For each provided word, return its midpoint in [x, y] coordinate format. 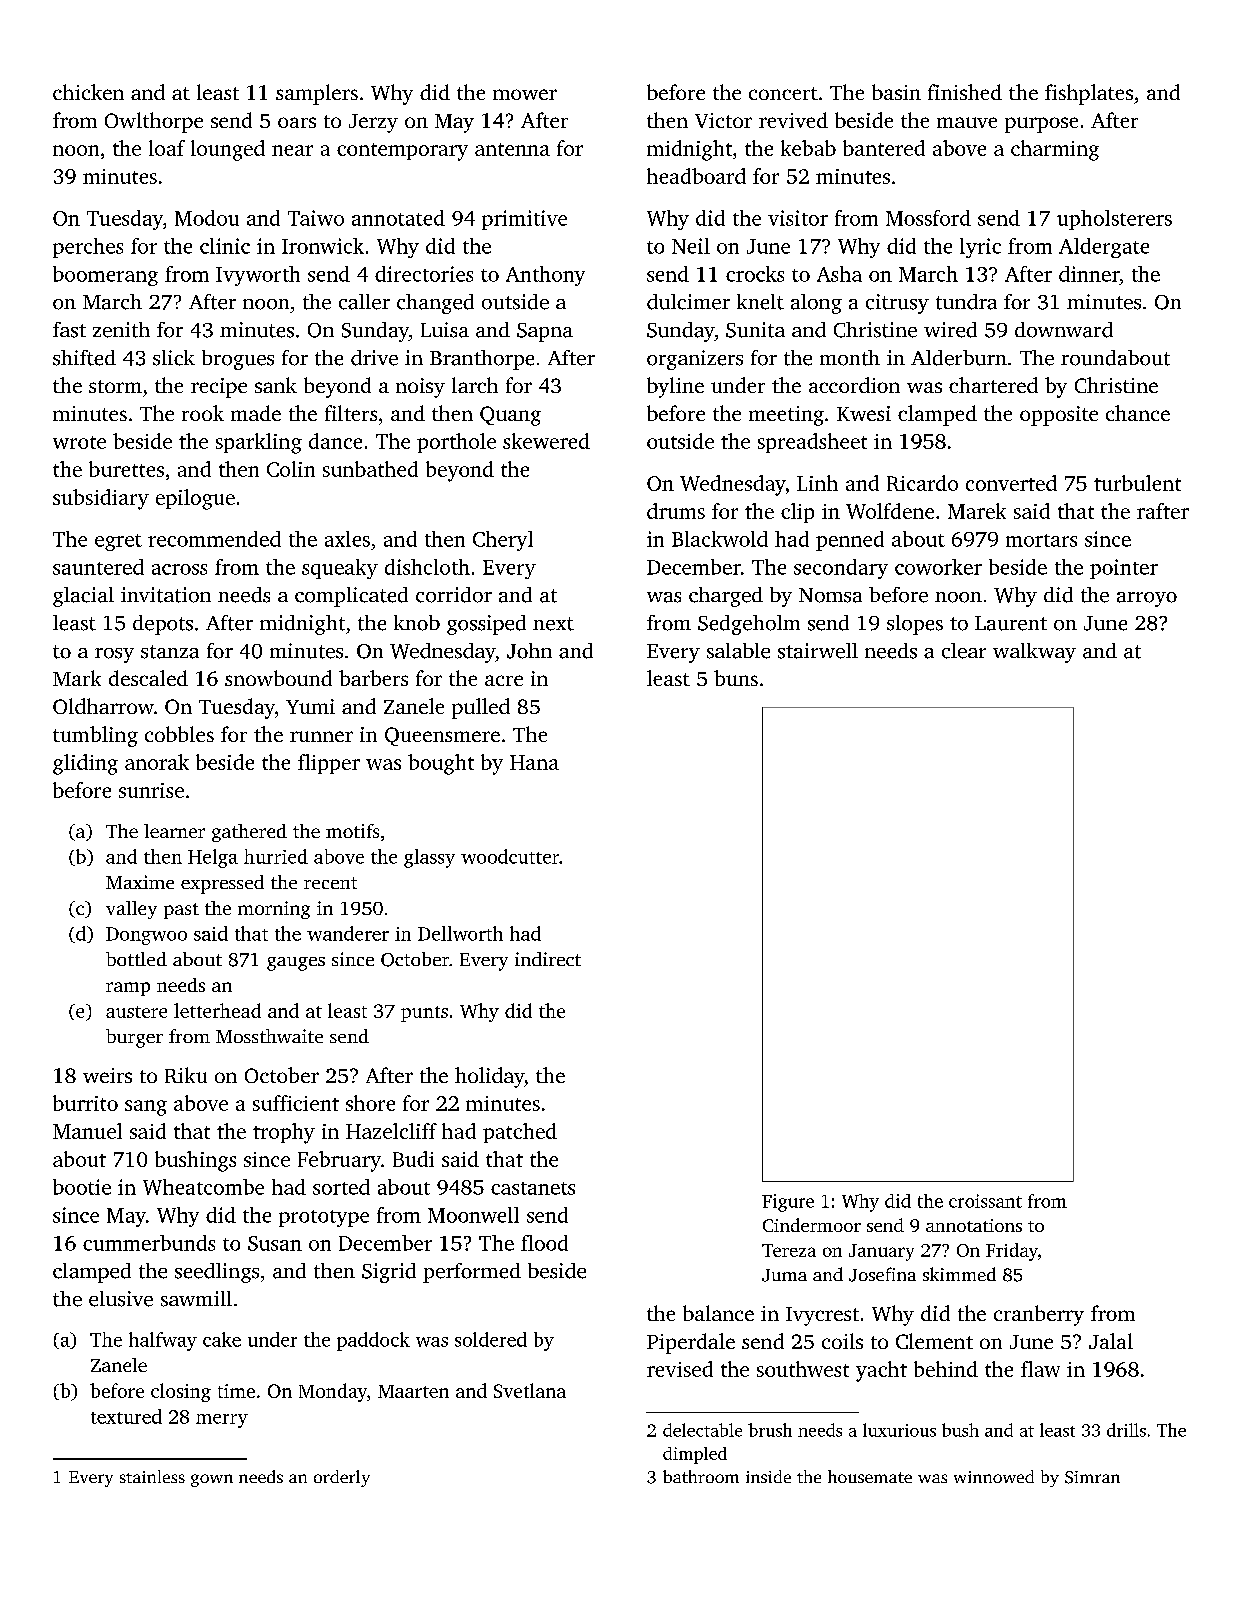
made [256, 413]
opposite [1059, 416]
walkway [1034, 653]
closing [181, 1392]
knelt [760, 302]
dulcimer [688, 302]
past [181, 911]
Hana [534, 762]
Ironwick [323, 246]
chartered [993, 385]
